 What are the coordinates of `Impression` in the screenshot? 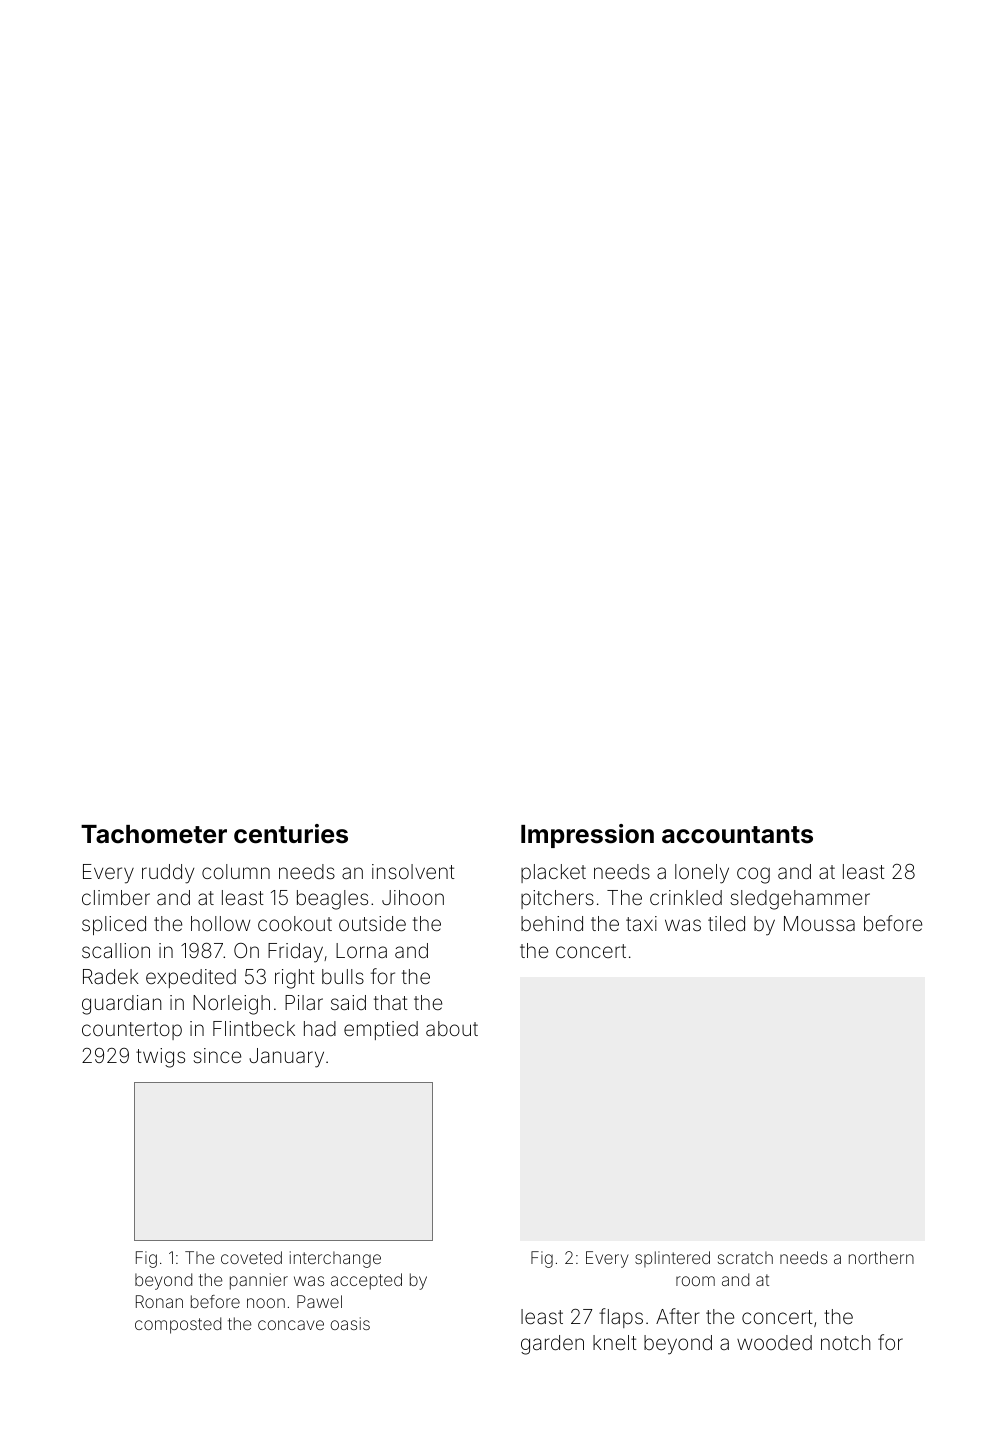 It's located at (587, 836).
